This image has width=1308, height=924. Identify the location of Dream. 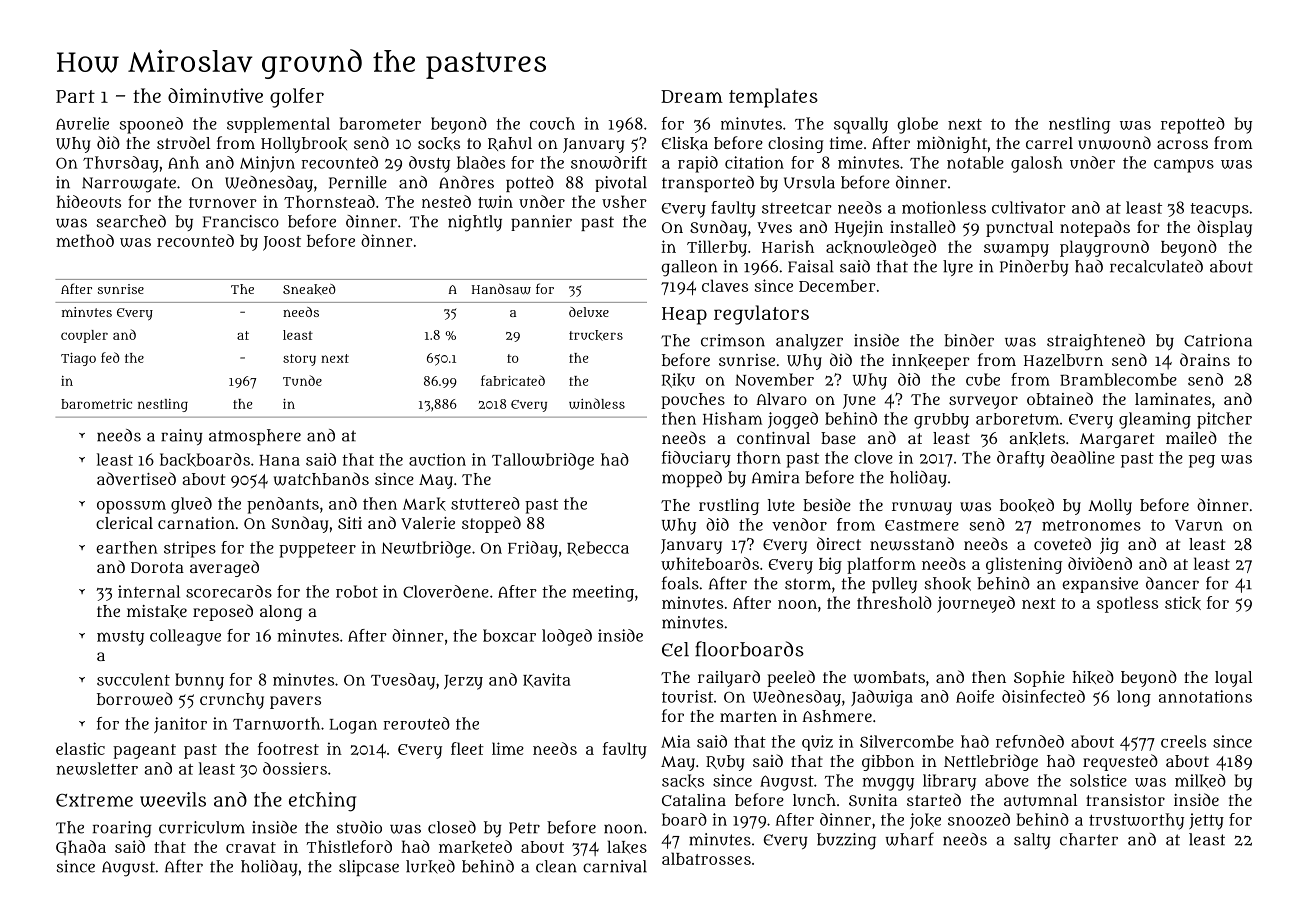
(692, 96).
